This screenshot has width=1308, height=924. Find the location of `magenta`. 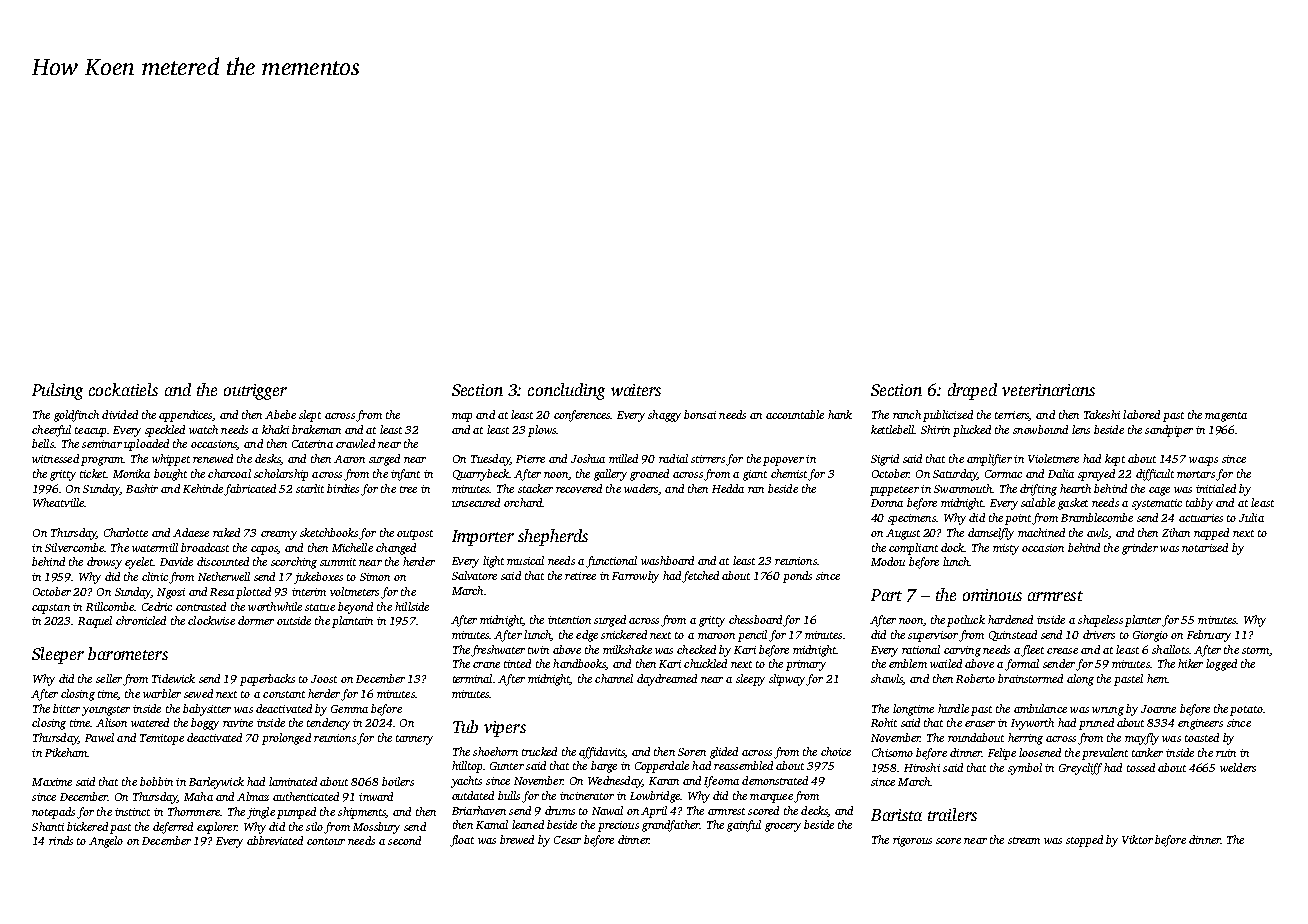

magenta is located at coordinates (1226, 417).
